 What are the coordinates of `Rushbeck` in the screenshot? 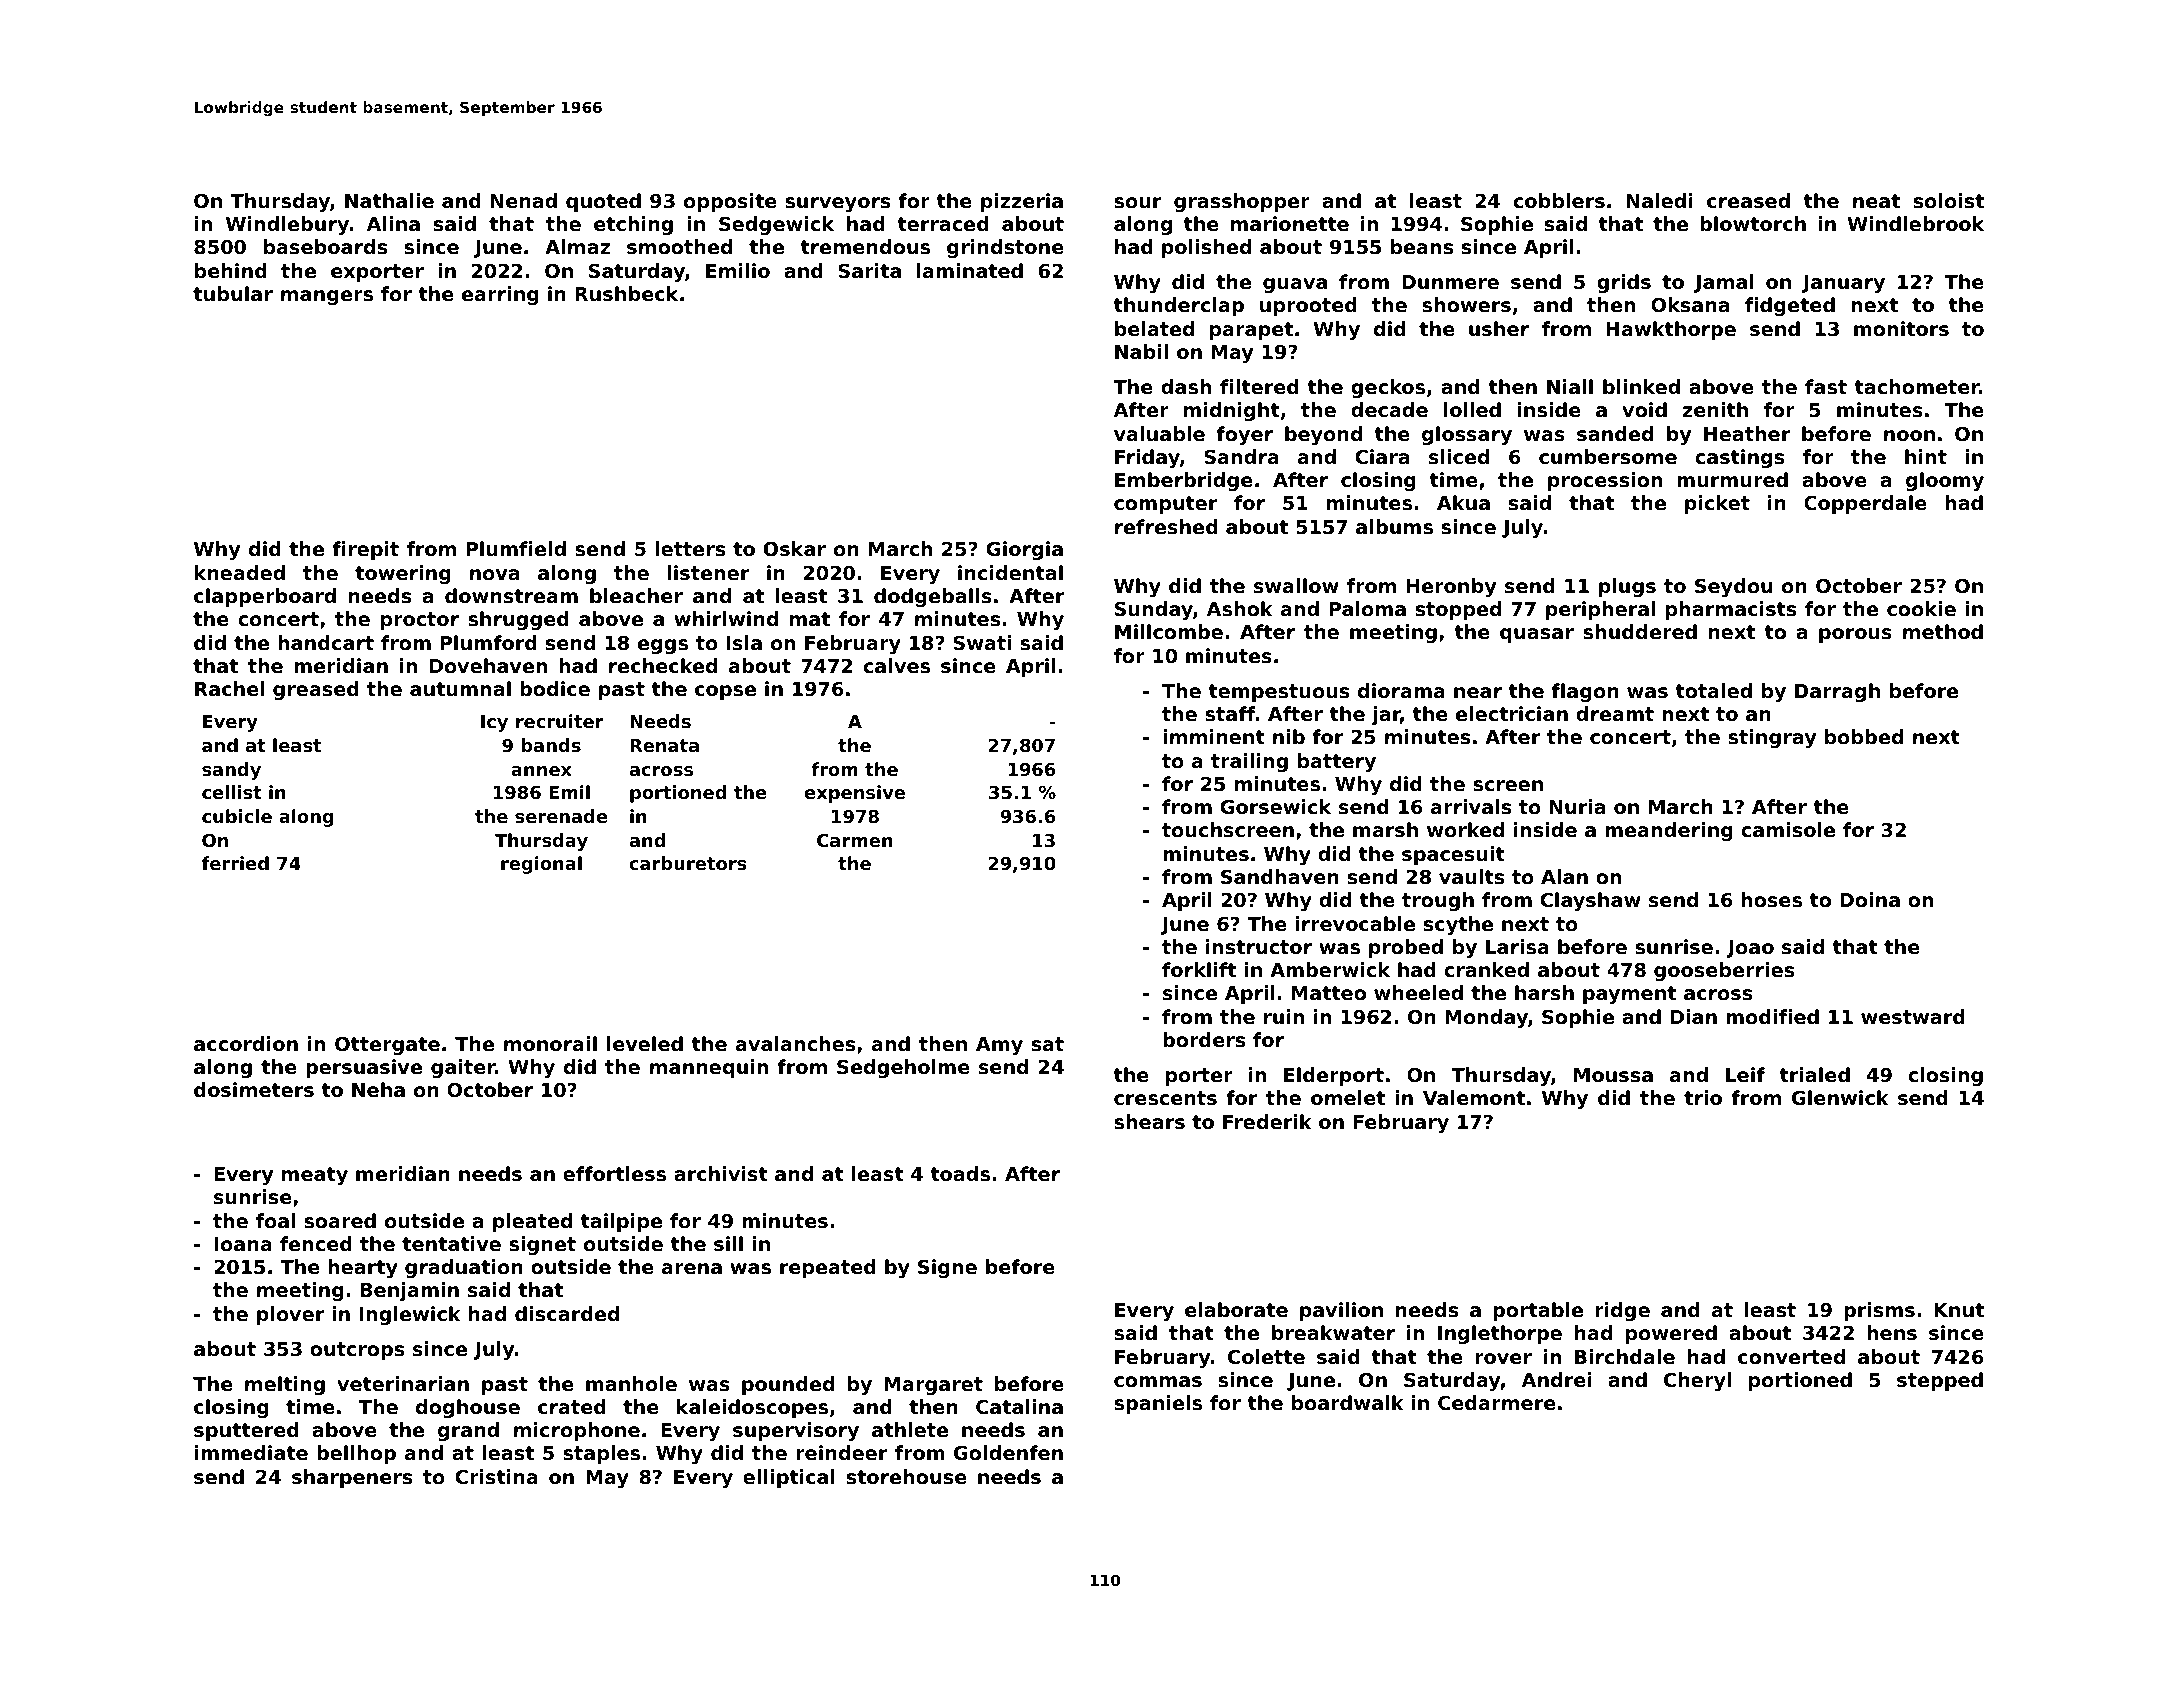 It's located at (626, 293).
